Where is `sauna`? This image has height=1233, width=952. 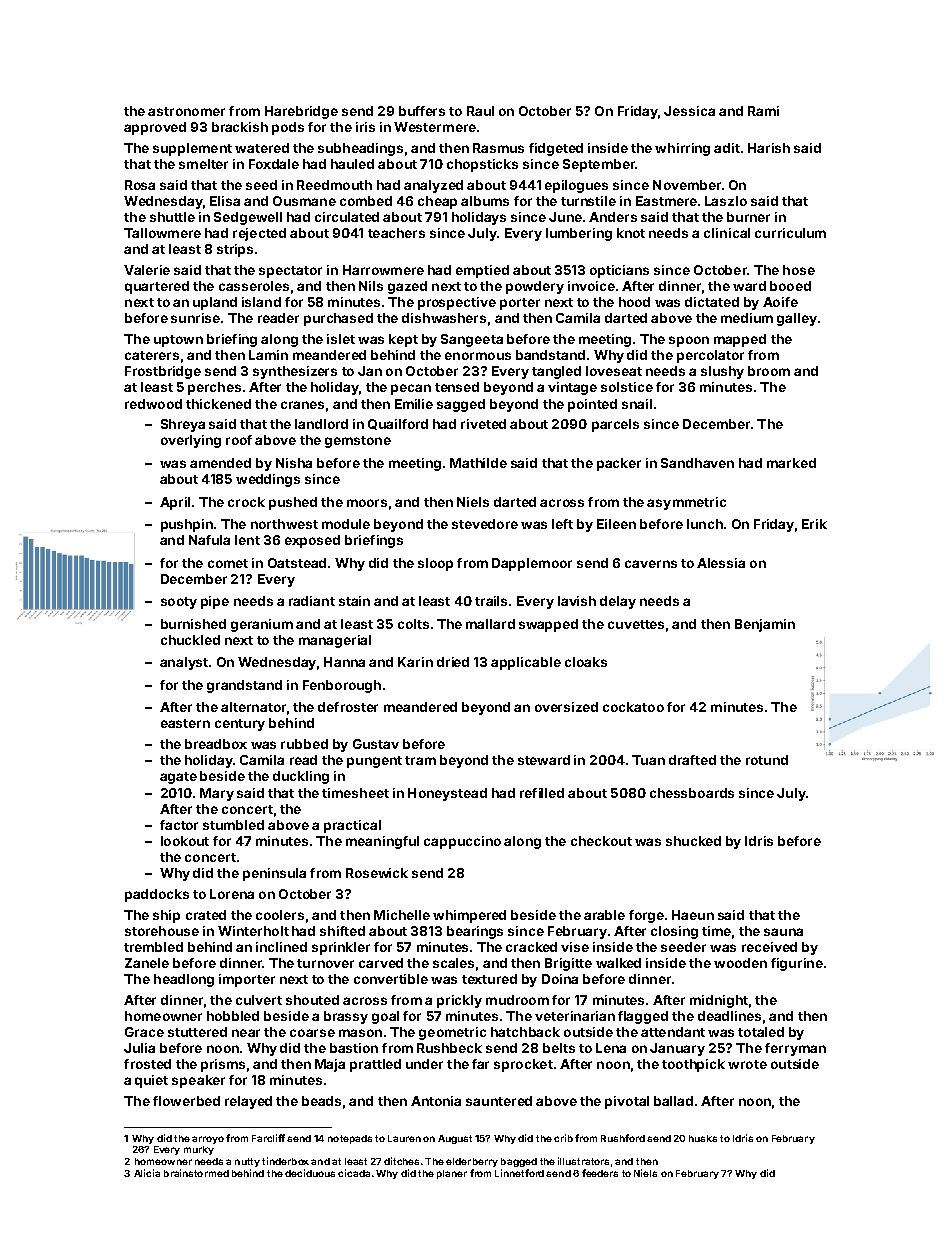
sauna is located at coordinates (783, 932).
